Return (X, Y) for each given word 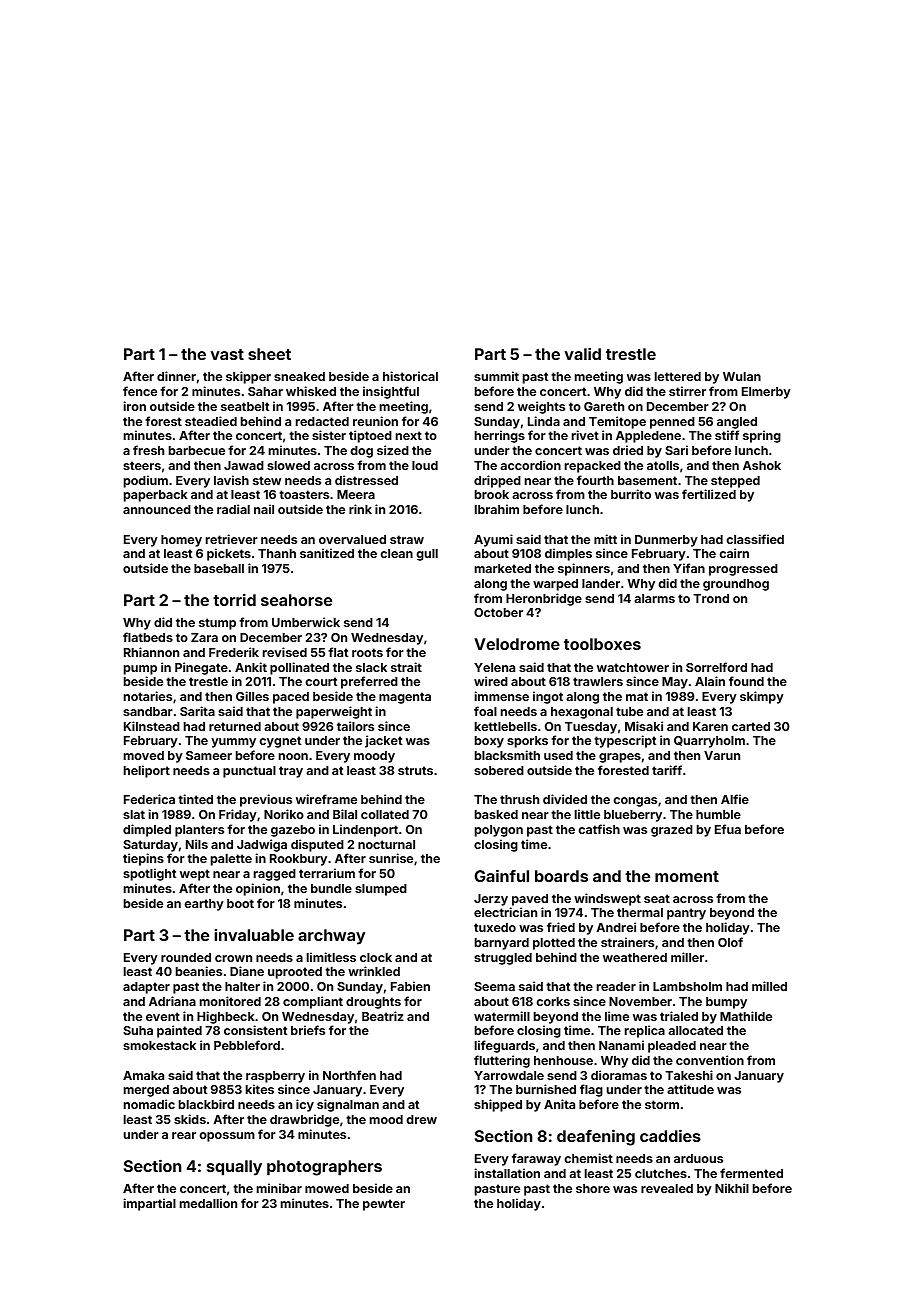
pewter (384, 1205)
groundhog (736, 585)
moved (144, 755)
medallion (208, 1203)
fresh (148, 450)
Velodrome (517, 644)
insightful (391, 392)
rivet (585, 435)
